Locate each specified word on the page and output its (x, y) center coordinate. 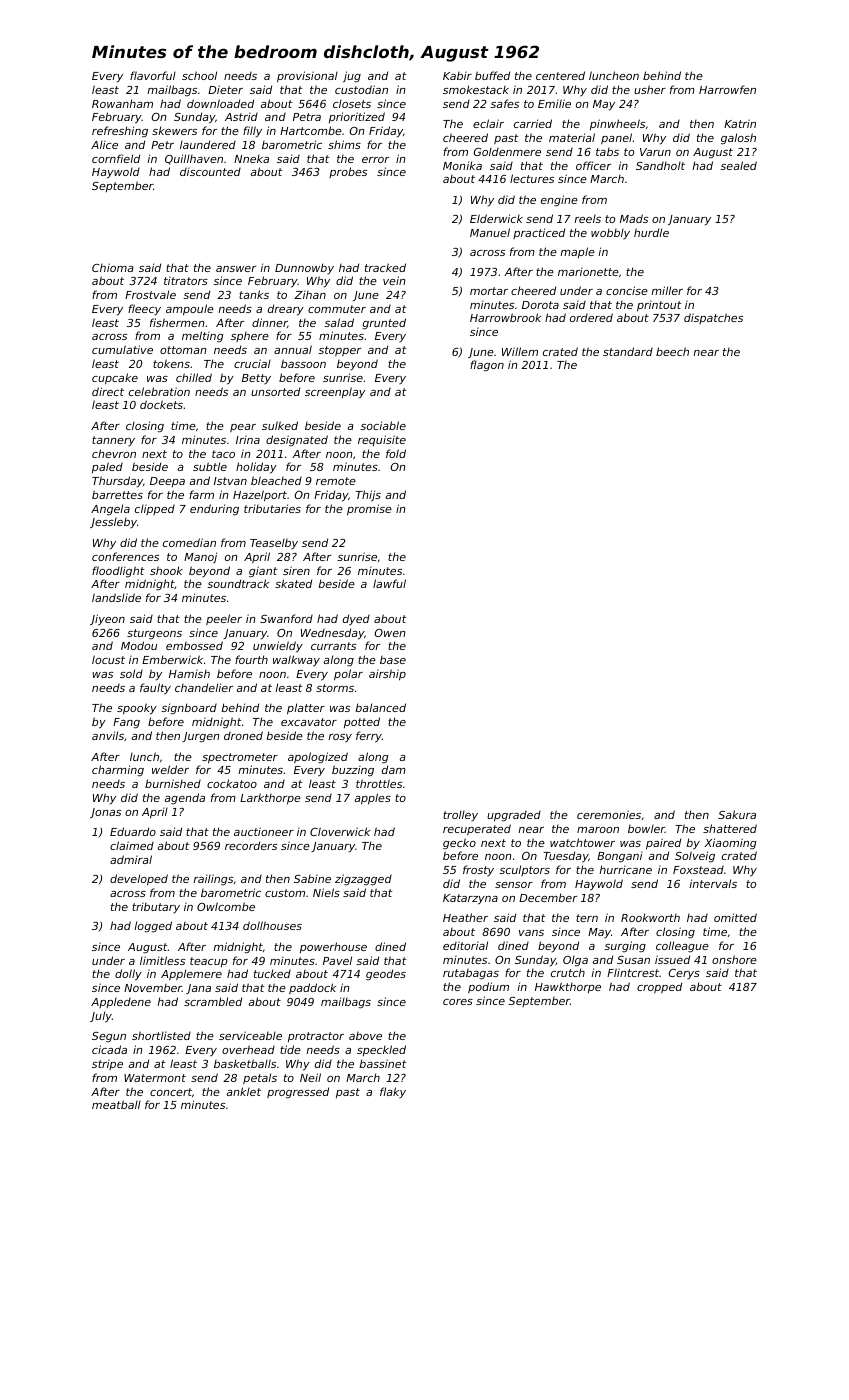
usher (650, 89)
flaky (393, 1092)
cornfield (116, 158)
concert (171, 1092)
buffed (492, 75)
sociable (383, 425)
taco (223, 454)
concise (627, 290)
